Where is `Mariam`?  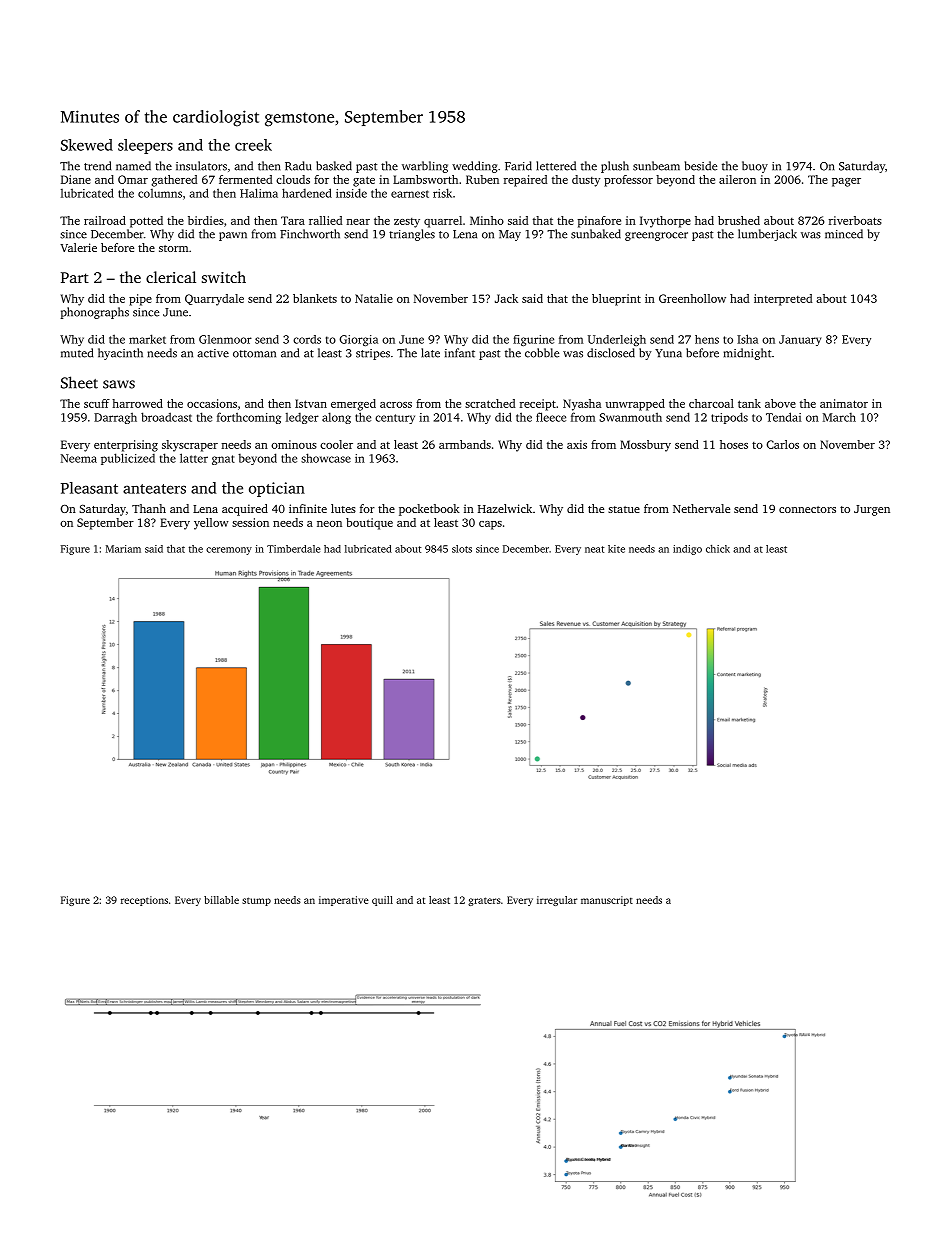 Mariam is located at coordinates (123, 549).
